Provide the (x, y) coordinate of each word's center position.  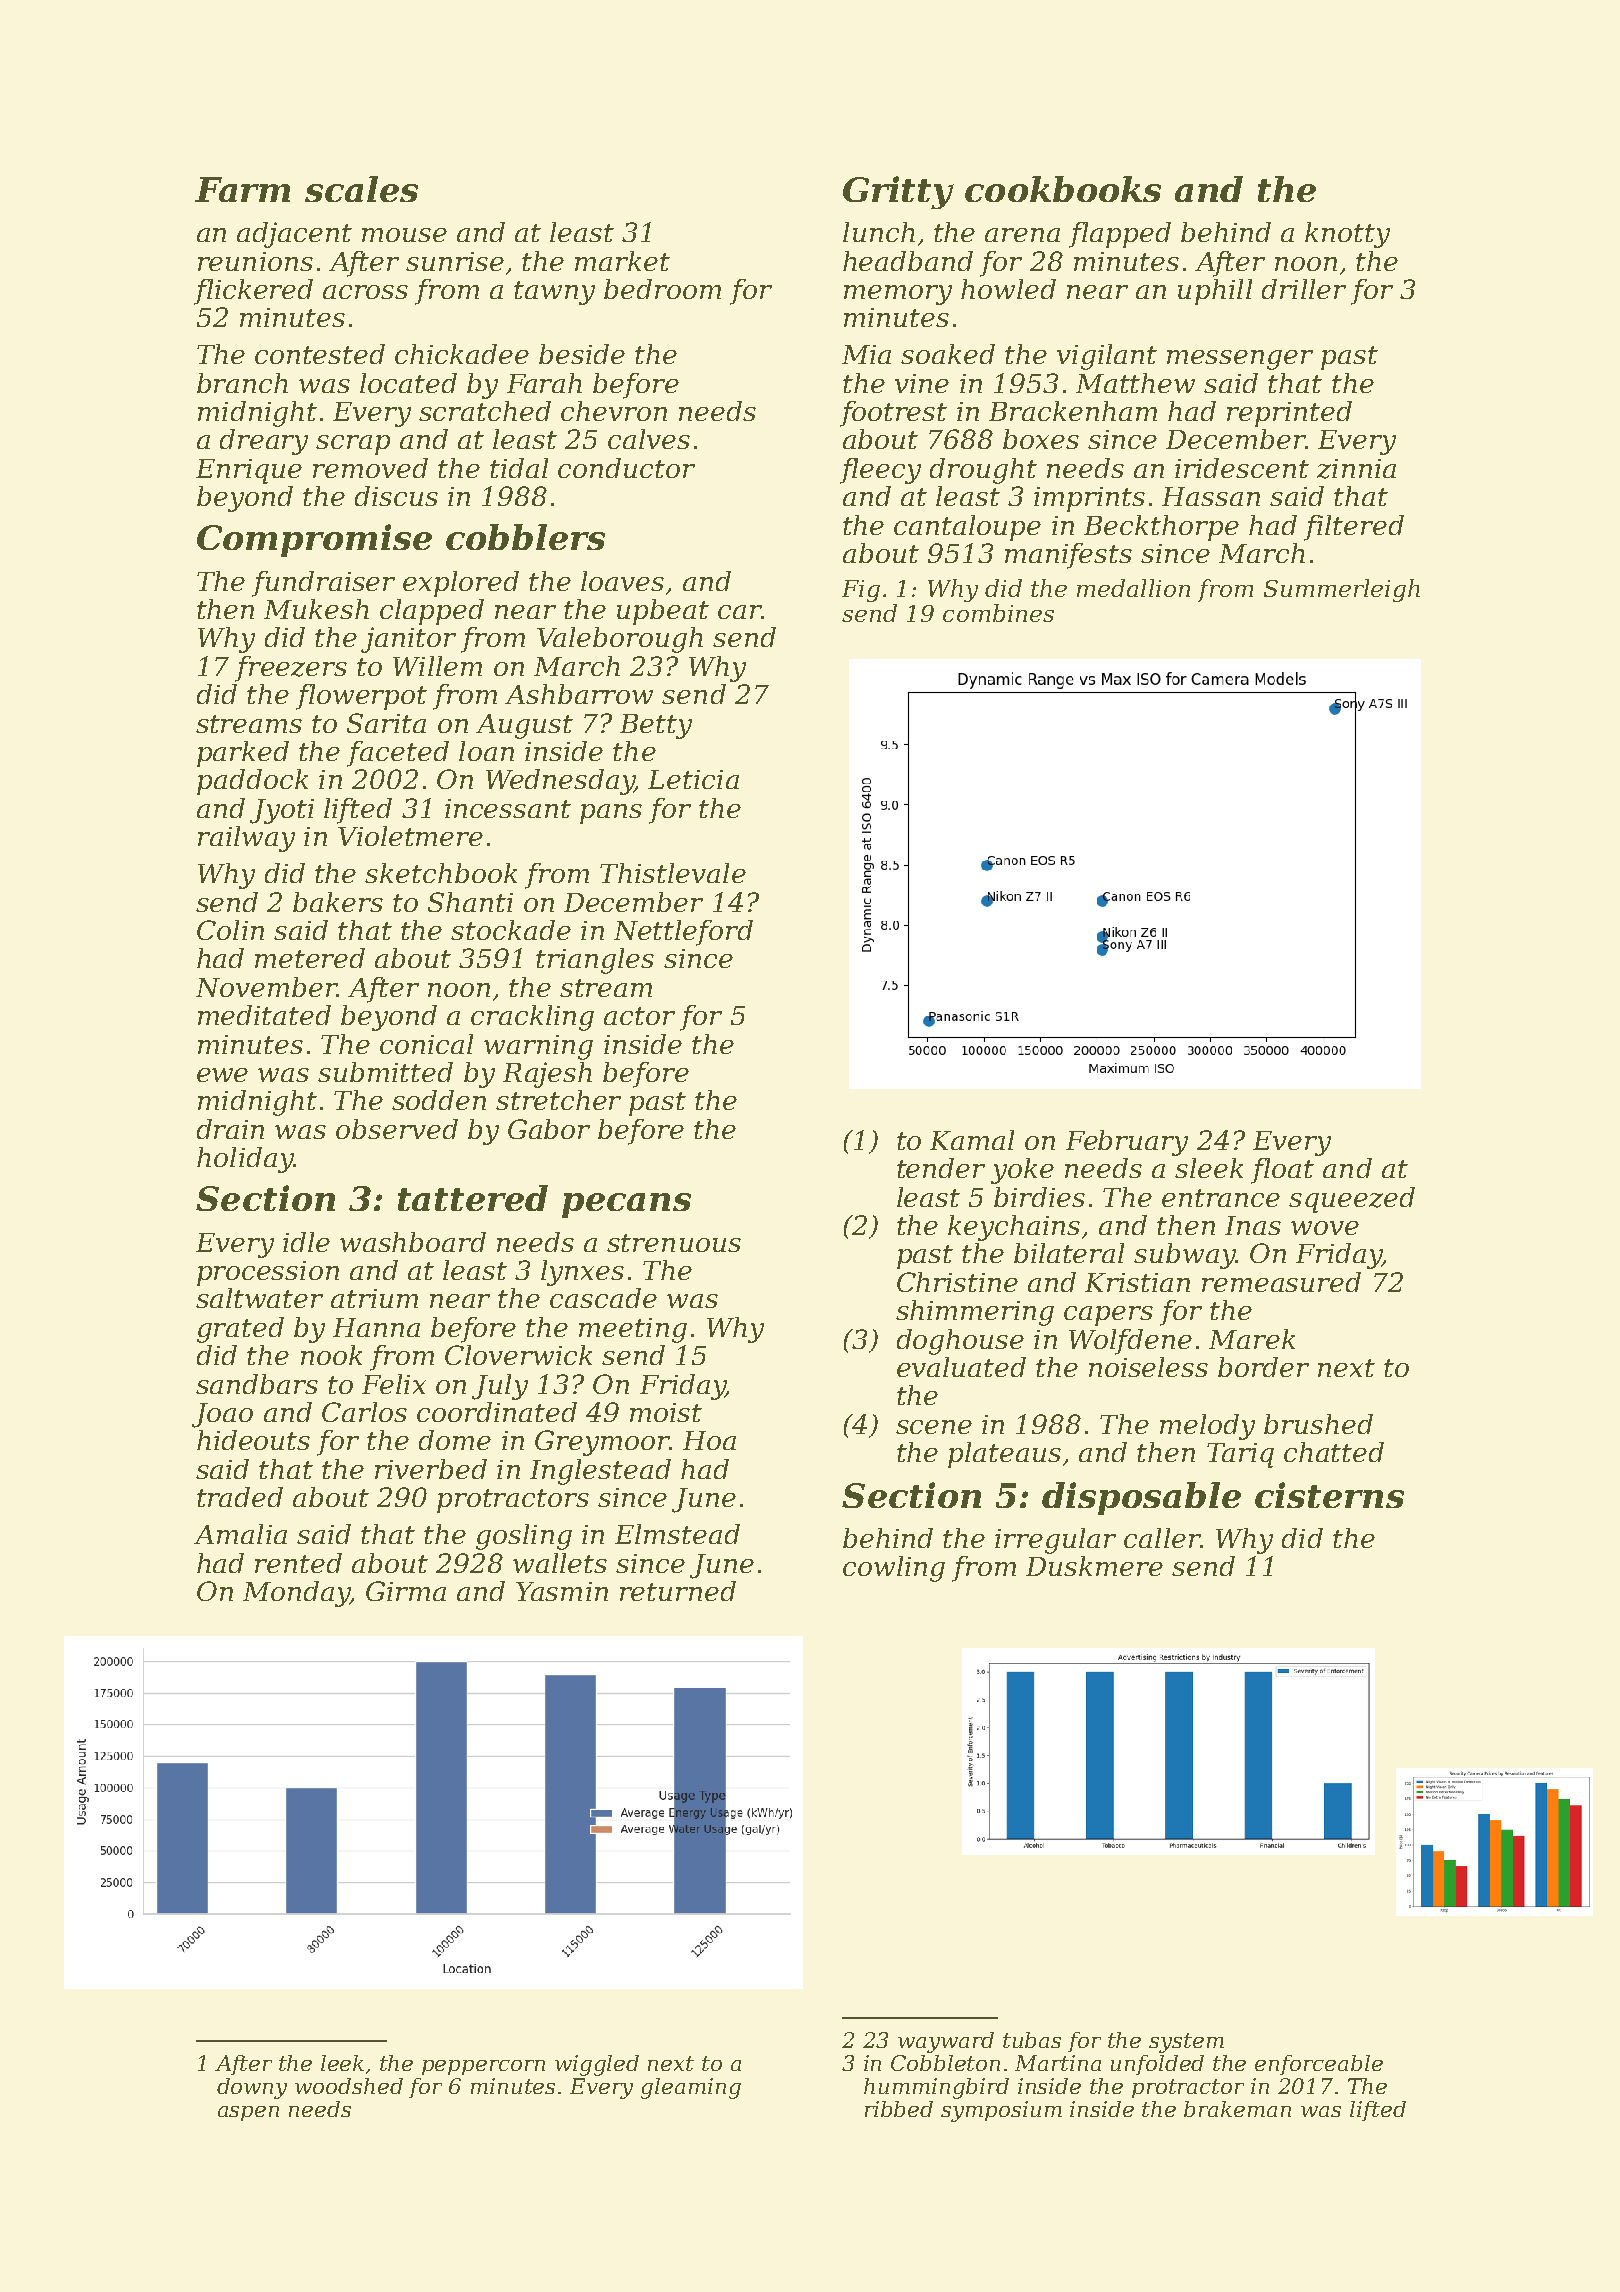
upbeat (663, 612)
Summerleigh (1342, 590)
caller (1162, 1538)
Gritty (898, 192)
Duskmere (1094, 1566)
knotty (1347, 235)
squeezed (1352, 1200)
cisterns (1329, 1495)
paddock (252, 782)
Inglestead (600, 1472)
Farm (242, 189)
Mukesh (316, 609)
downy (252, 2088)
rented (298, 1563)
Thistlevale (673, 873)
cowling (894, 1569)
